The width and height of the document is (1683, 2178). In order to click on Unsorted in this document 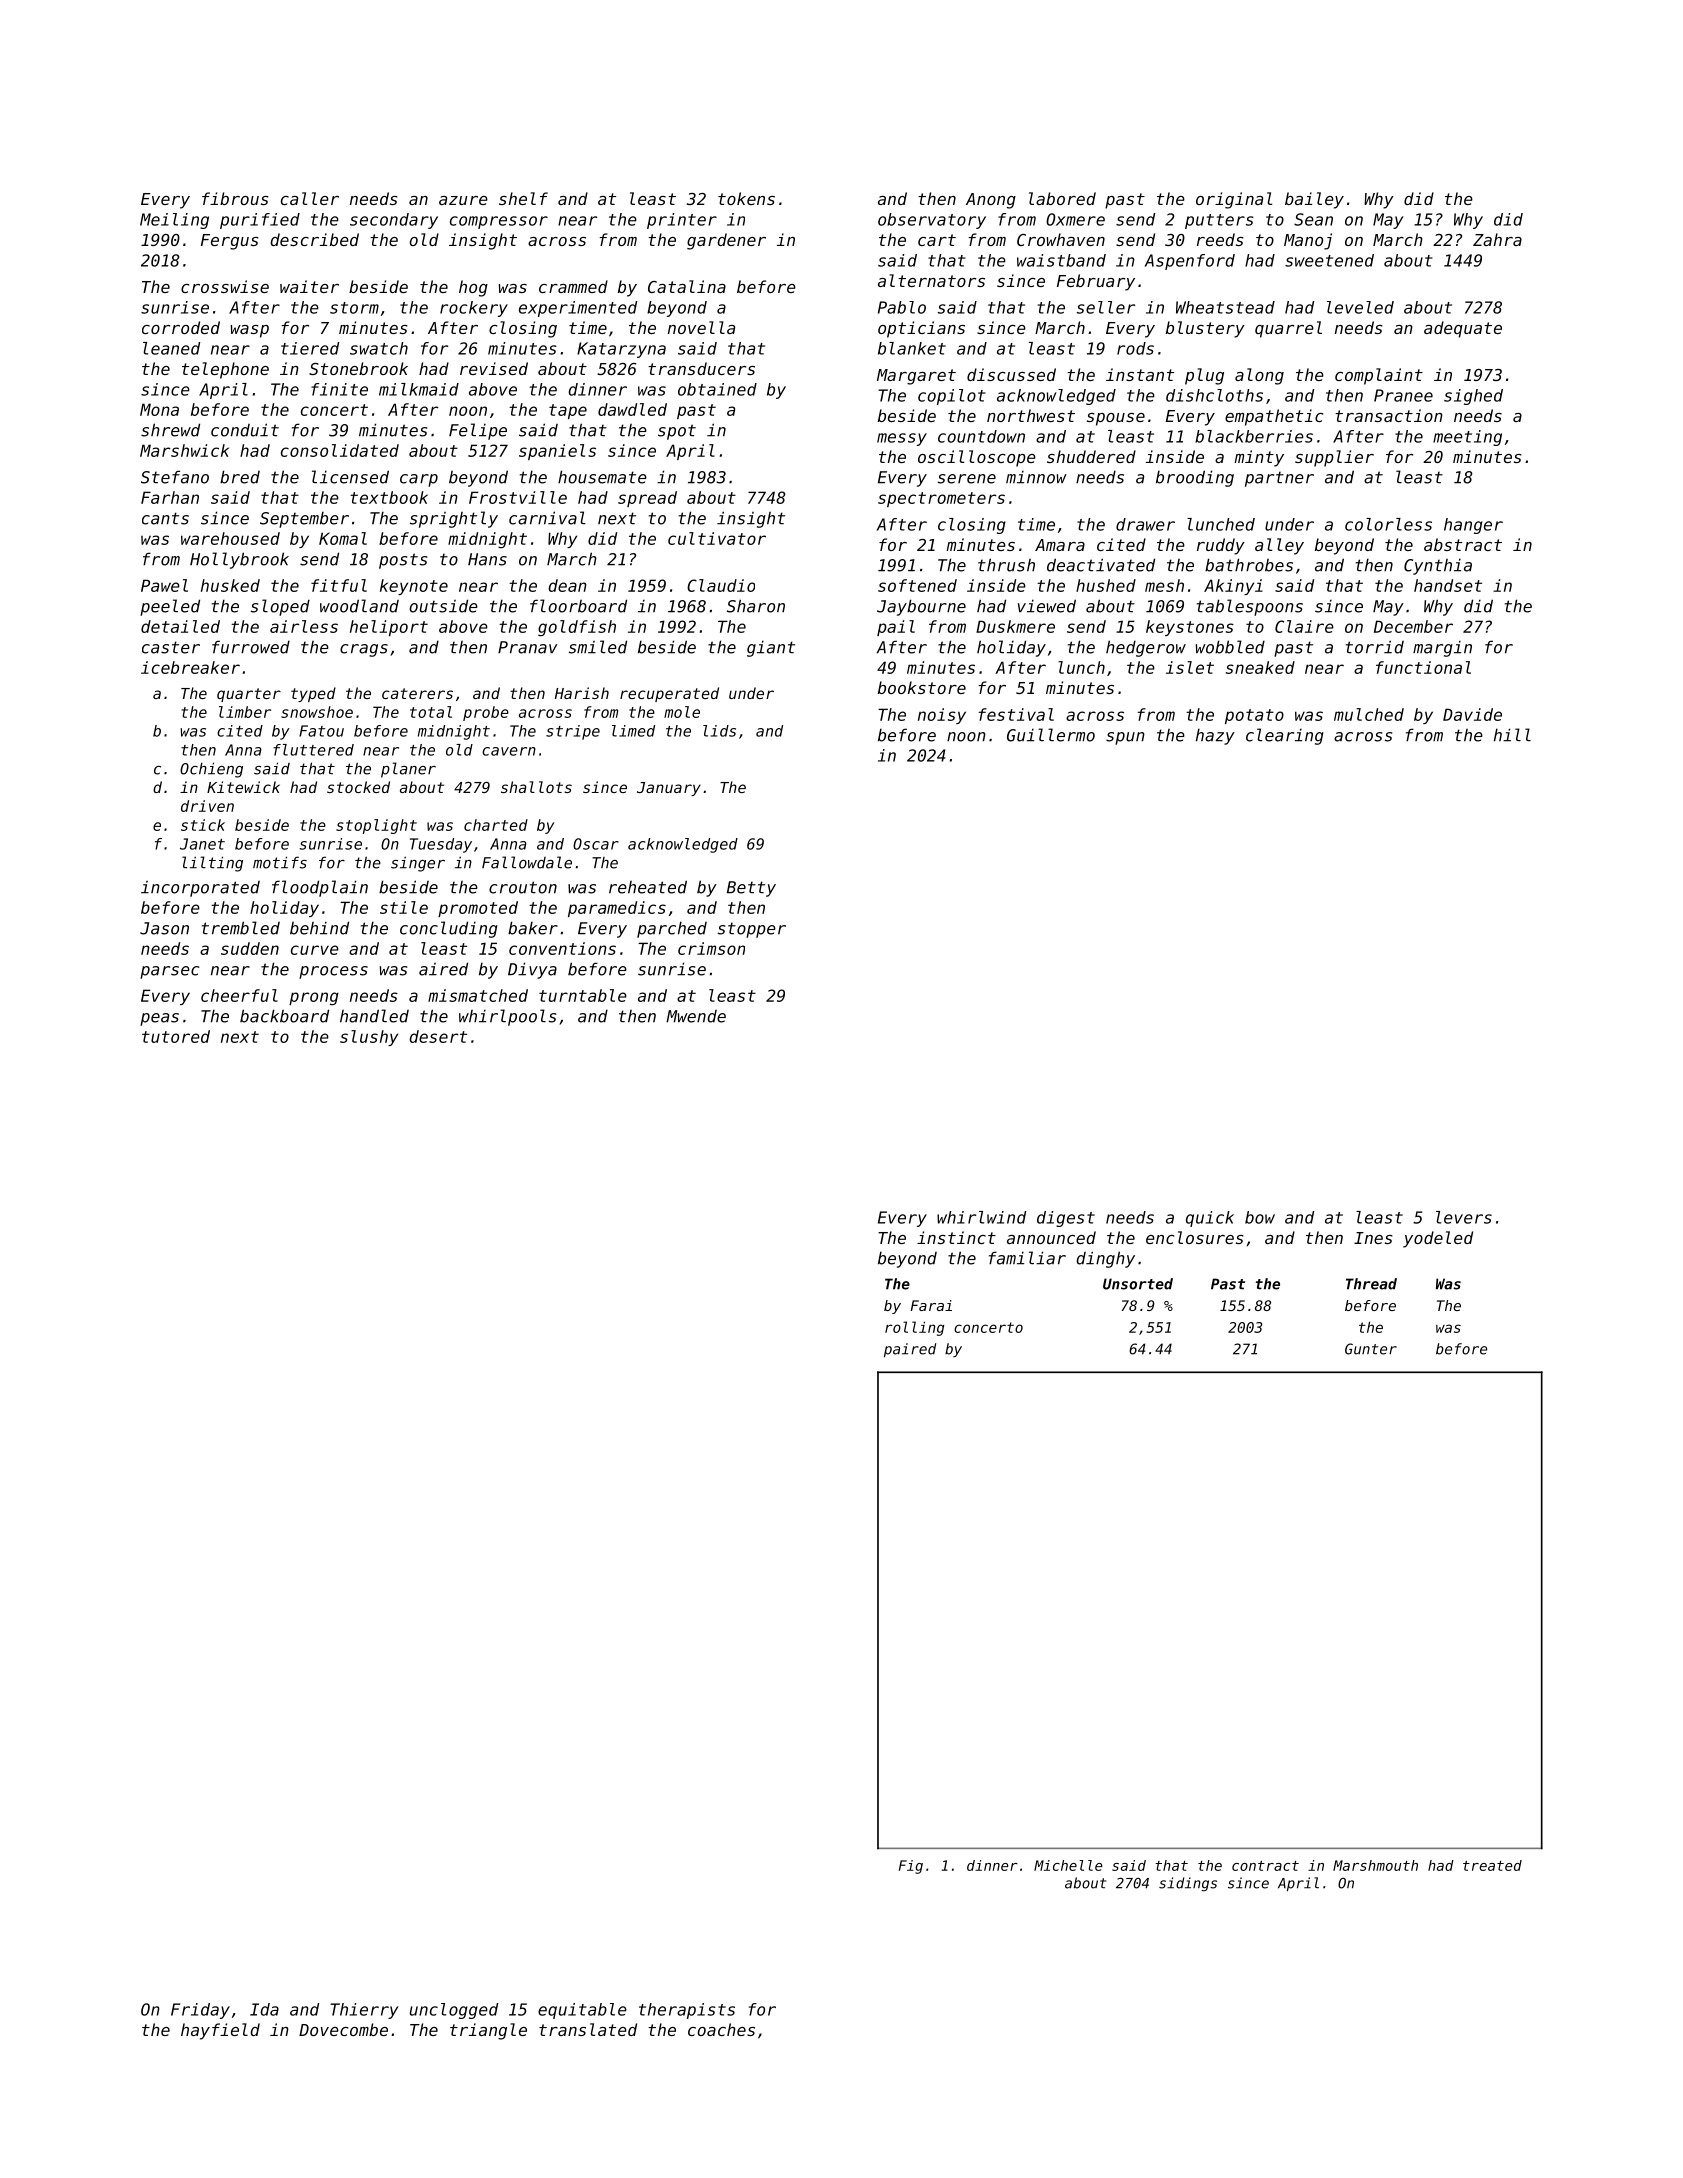, I will do `click(1138, 1284)`.
